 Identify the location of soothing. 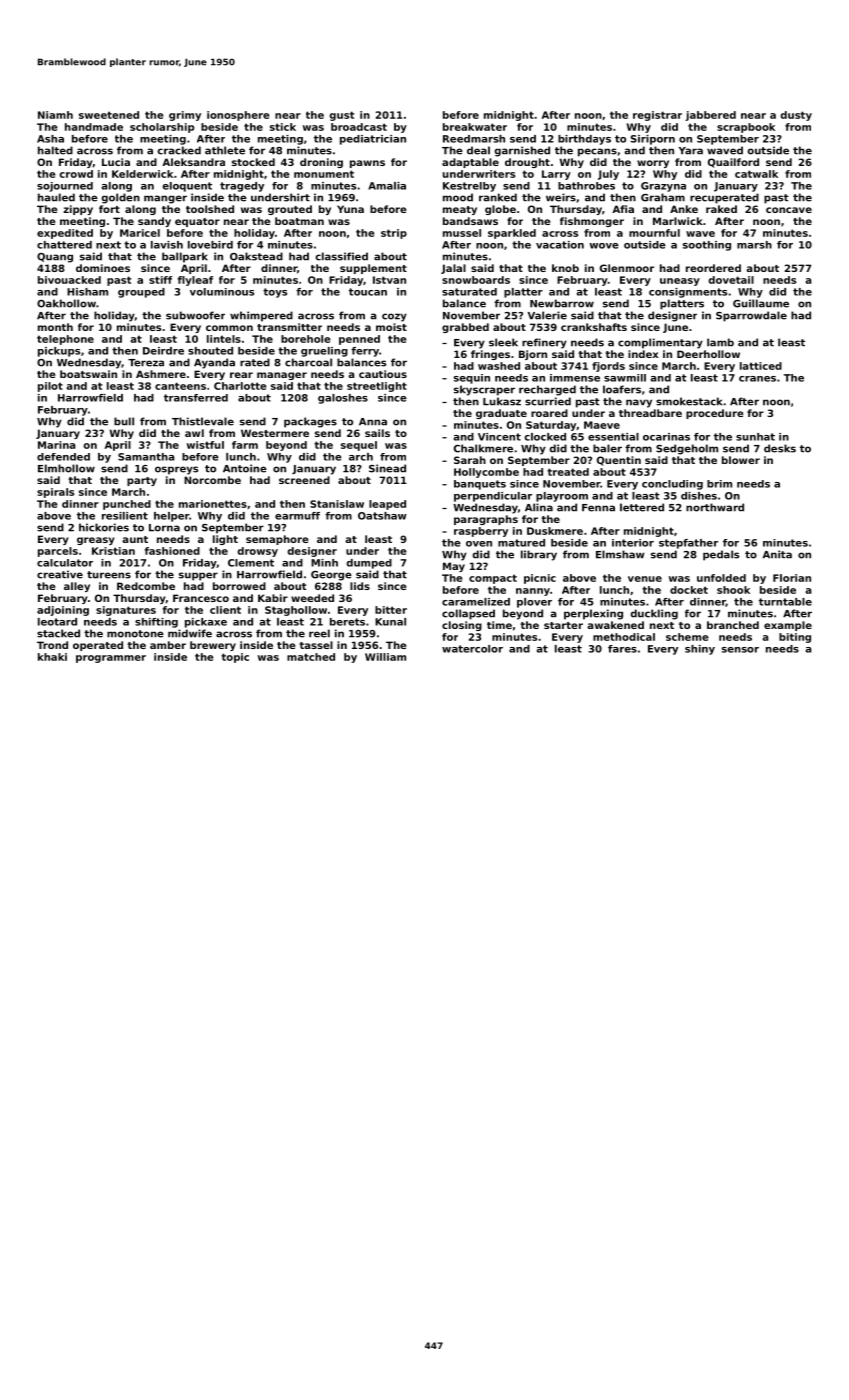
(707, 246).
